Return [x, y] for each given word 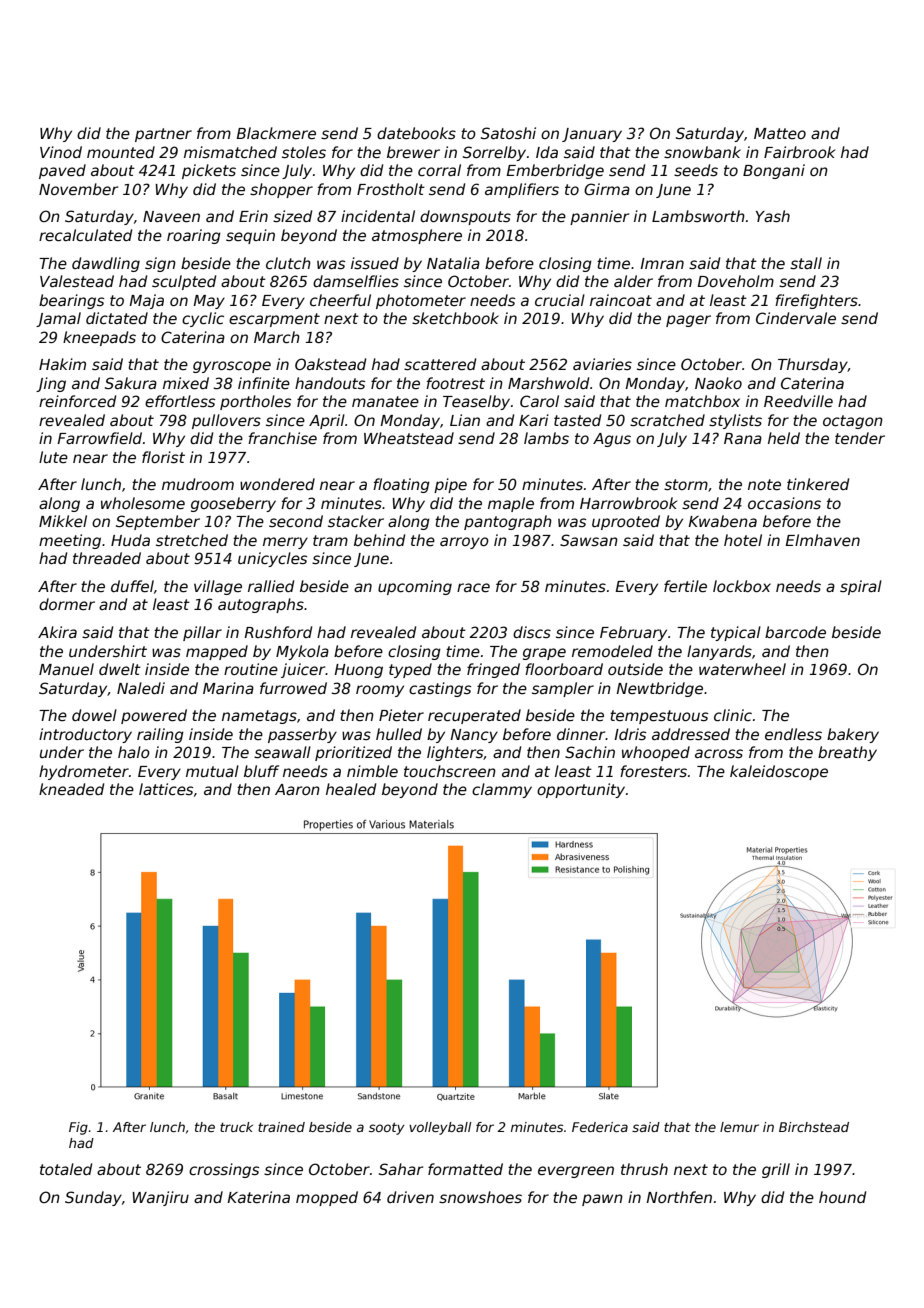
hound [842, 1197]
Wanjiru [160, 1198]
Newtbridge [659, 689]
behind [379, 540]
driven [410, 1197]
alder [633, 281]
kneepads [99, 338]
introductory [85, 735]
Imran [662, 263]
